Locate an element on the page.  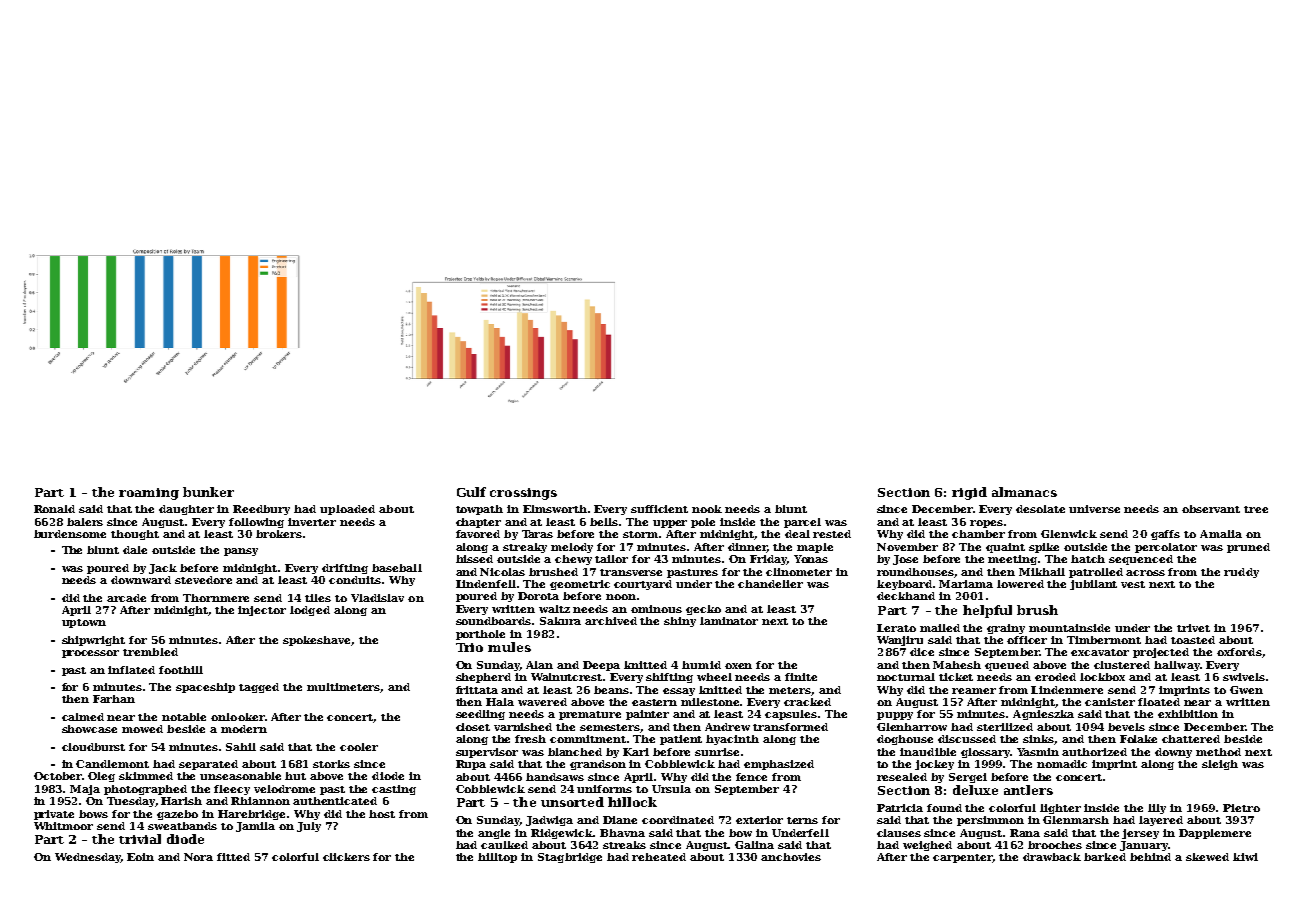
bunker is located at coordinates (208, 492).
